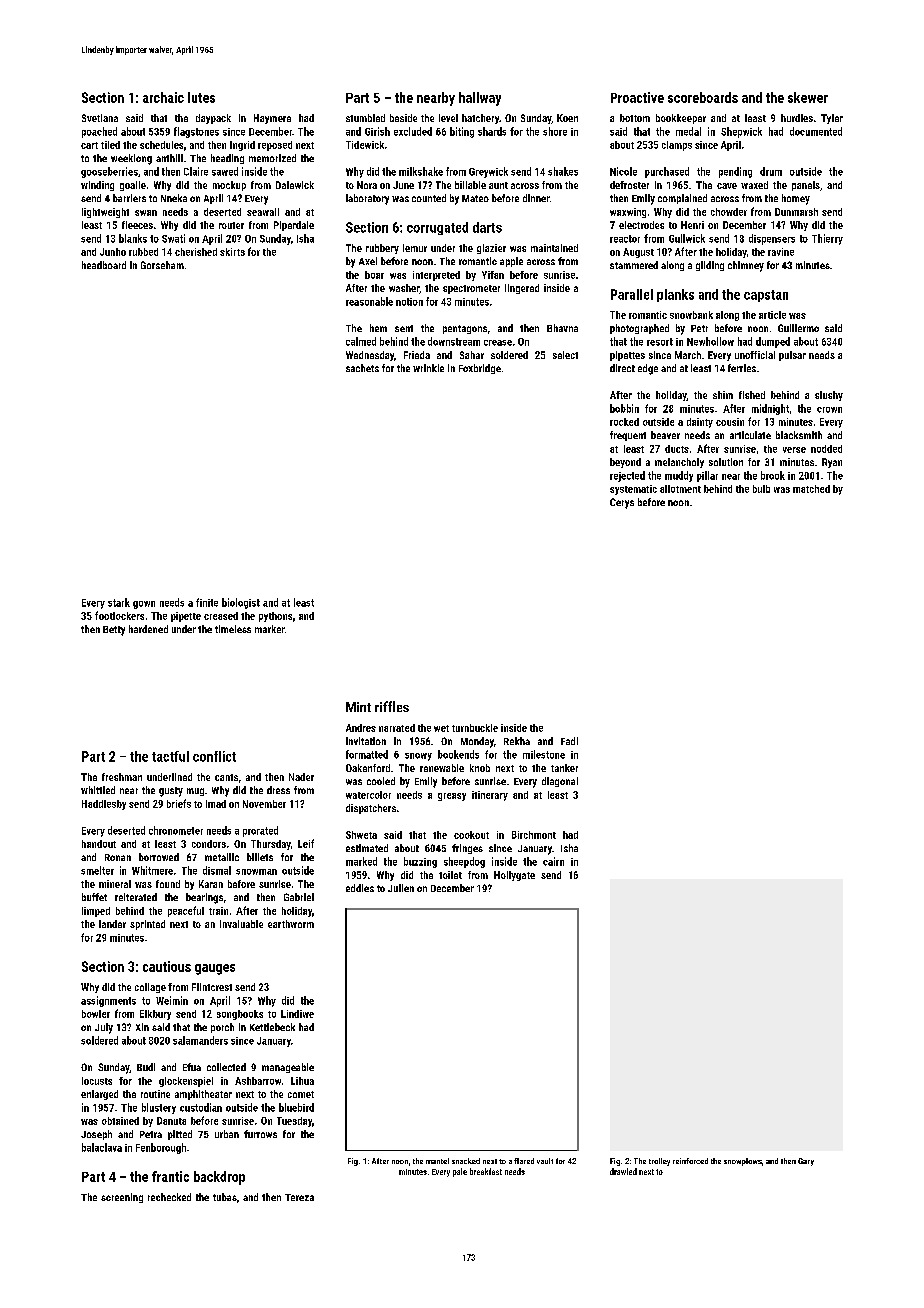 Image resolution: width=924 pixels, height=1308 pixels. What do you see at coordinates (808, 97) in the page?
I see `skewer` at bounding box center [808, 97].
